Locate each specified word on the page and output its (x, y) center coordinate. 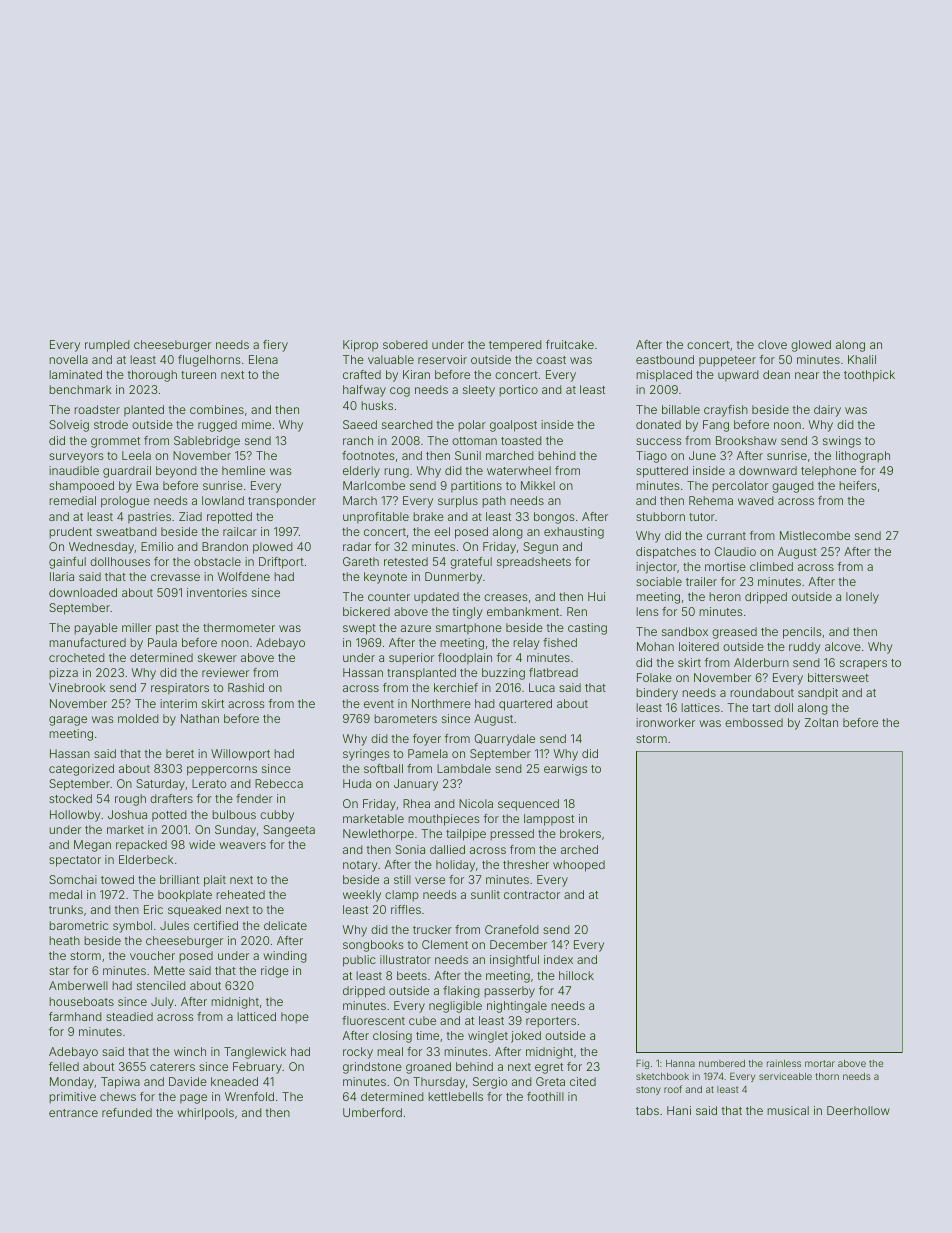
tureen (198, 375)
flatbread (553, 672)
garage (68, 721)
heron (725, 596)
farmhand (75, 1016)
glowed (811, 346)
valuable (391, 359)
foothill (545, 1096)
